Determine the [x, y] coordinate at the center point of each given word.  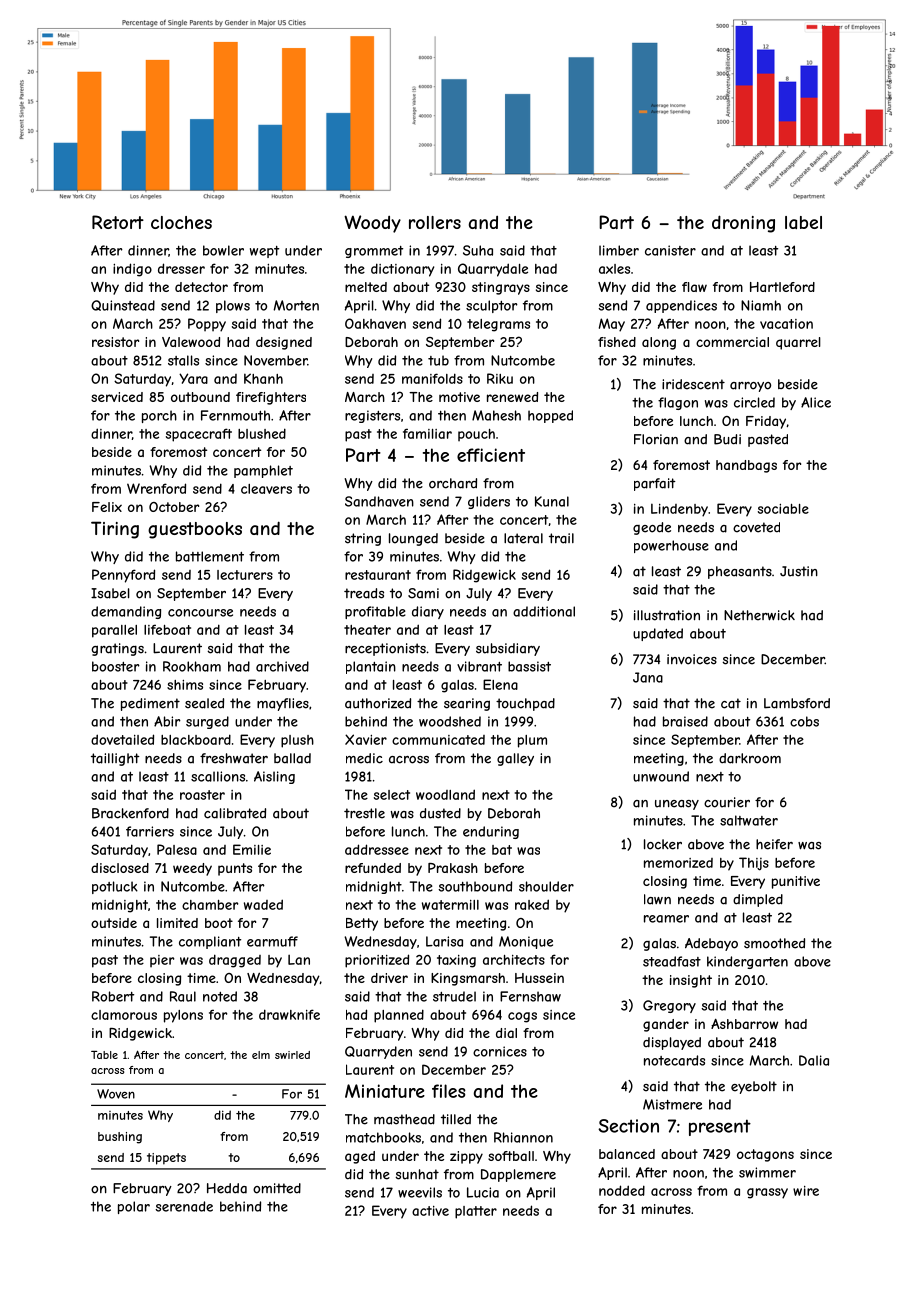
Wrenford [156, 488]
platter [476, 1212]
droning [743, 224]
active [430, 1211]
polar [134, 1207]
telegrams [498, 325]
